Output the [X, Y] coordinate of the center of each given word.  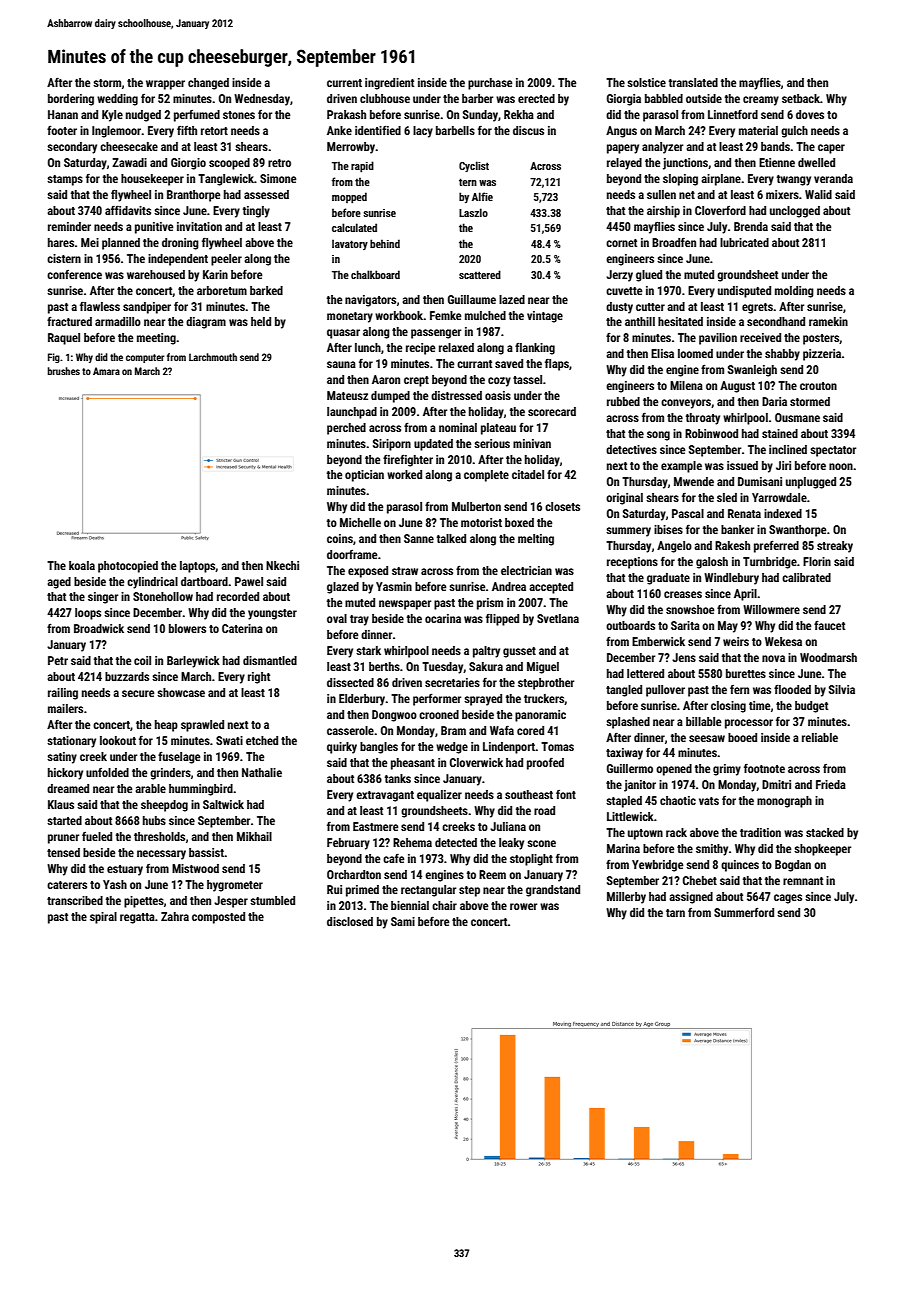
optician [364, 476]
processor [749, 724]
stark [368, 650]
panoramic [540, 716]
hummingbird [201, 790]
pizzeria [822, 355]
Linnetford [733, 114]
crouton [818, 386]
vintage [545, 317]
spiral [103, 918]
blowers [187, 628]
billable [703, 721]
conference [74, 274]
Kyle [112, 116]
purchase [490, 84]
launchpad [352, 413]
